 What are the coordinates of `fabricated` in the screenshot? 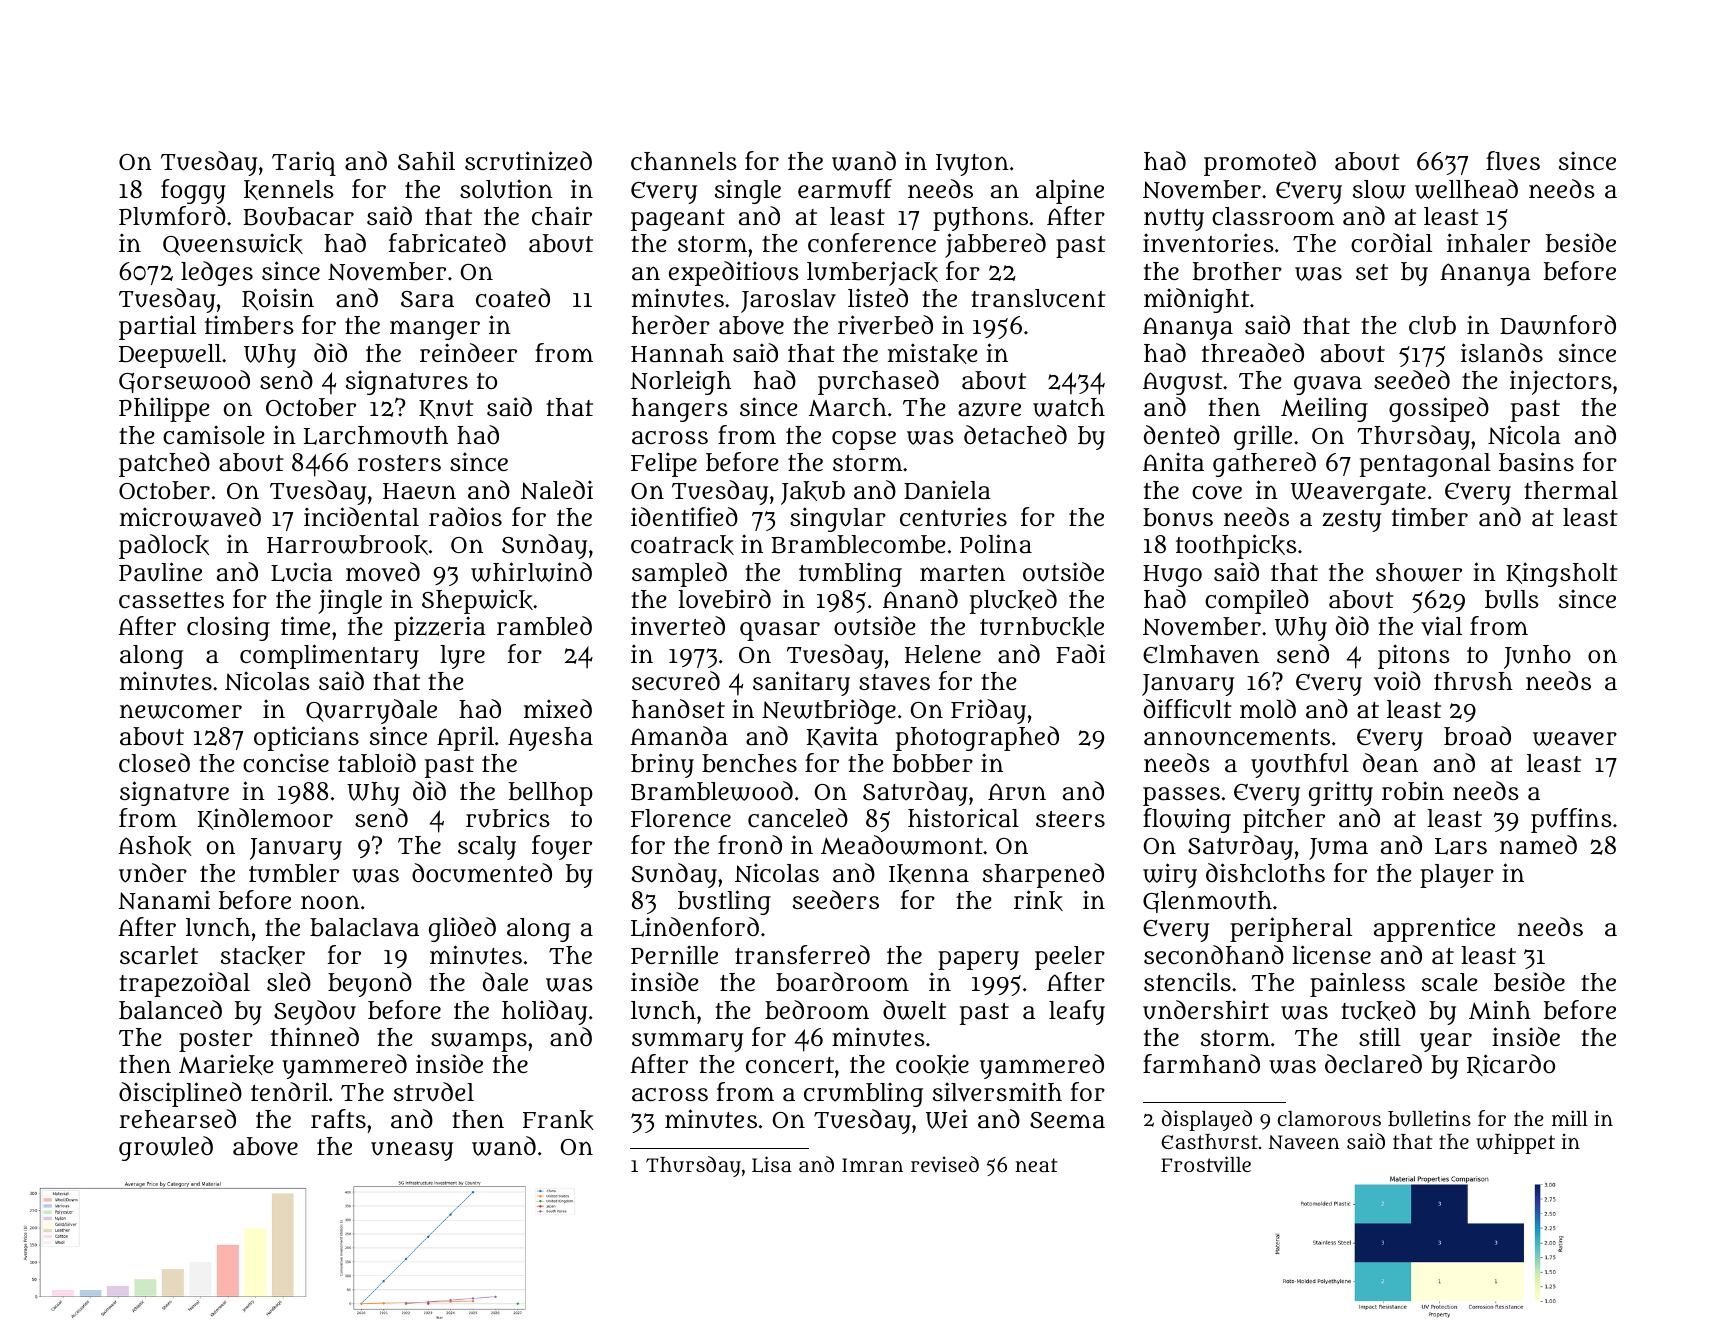 It's located at (447, 243).
